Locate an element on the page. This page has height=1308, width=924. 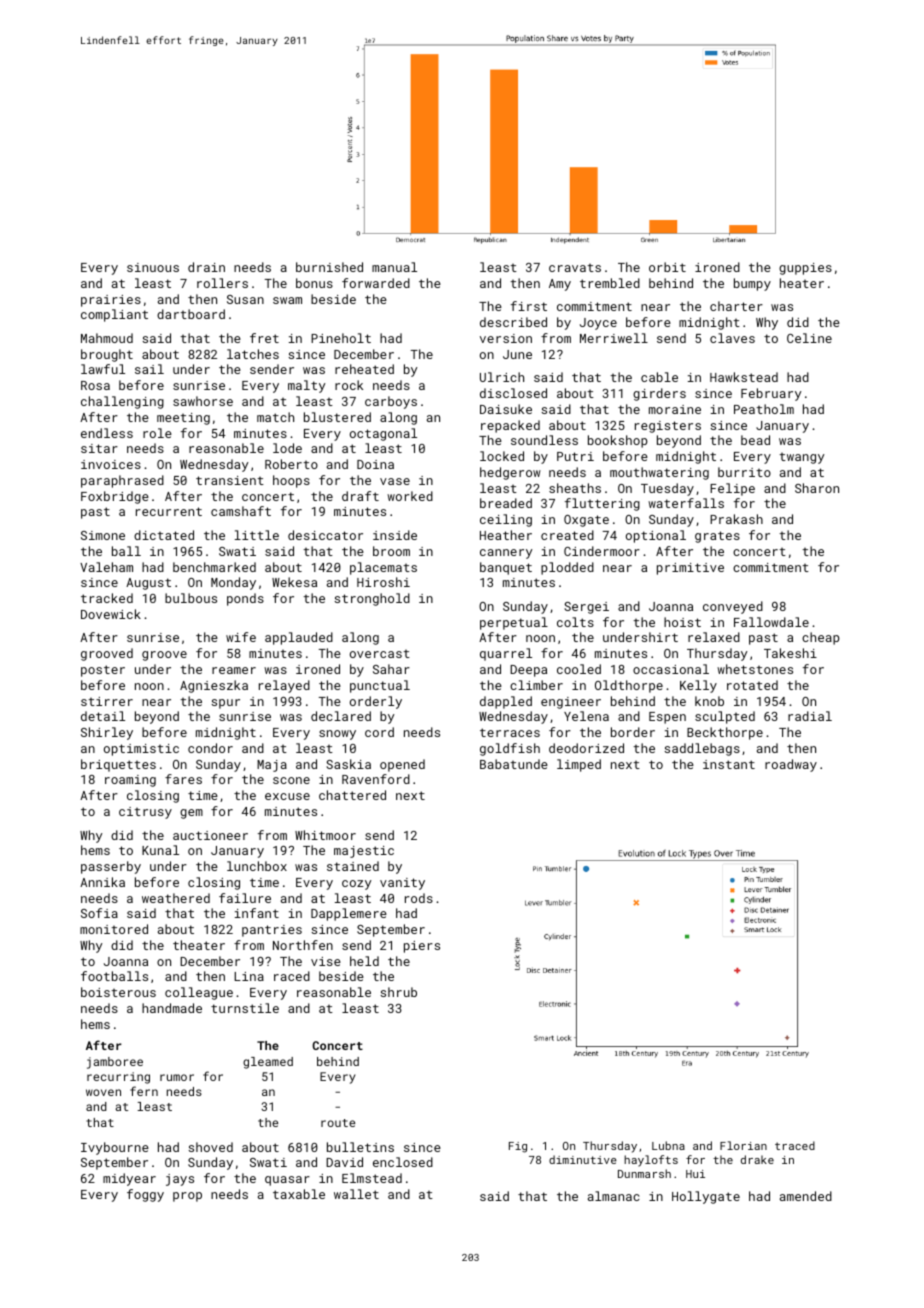
fret is located at coordinates (264, 338).
